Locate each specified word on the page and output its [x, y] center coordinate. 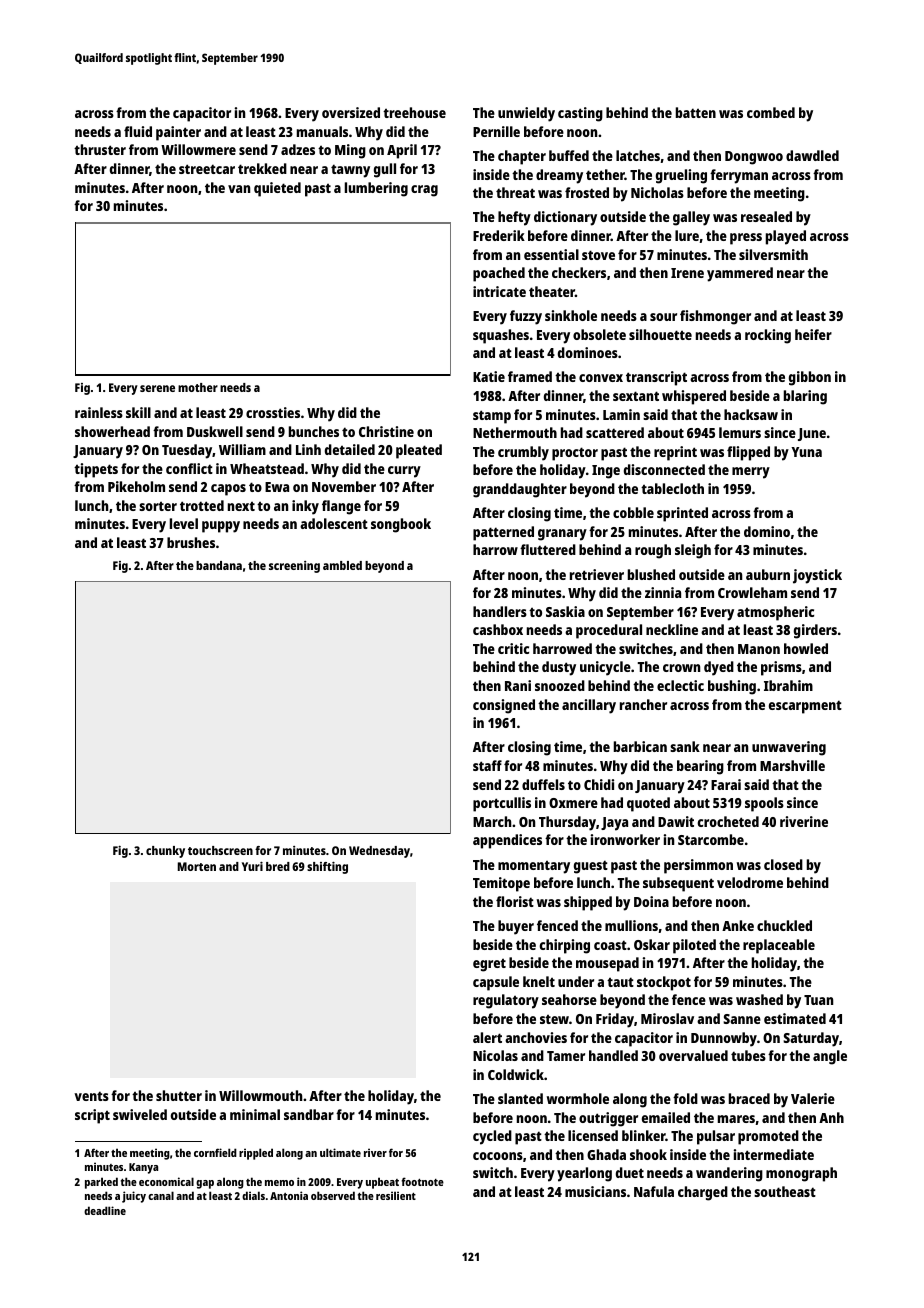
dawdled [812, 155]
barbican [640, 746]
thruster [100, 149]
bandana [219, 565]
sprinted [682, 514]
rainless [99, 412]
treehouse [414, 112]
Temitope [501, 884]
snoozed [560, 685]
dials [253, 1195]
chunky [165, 852]
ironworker [625, 839]
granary [562, 535]
